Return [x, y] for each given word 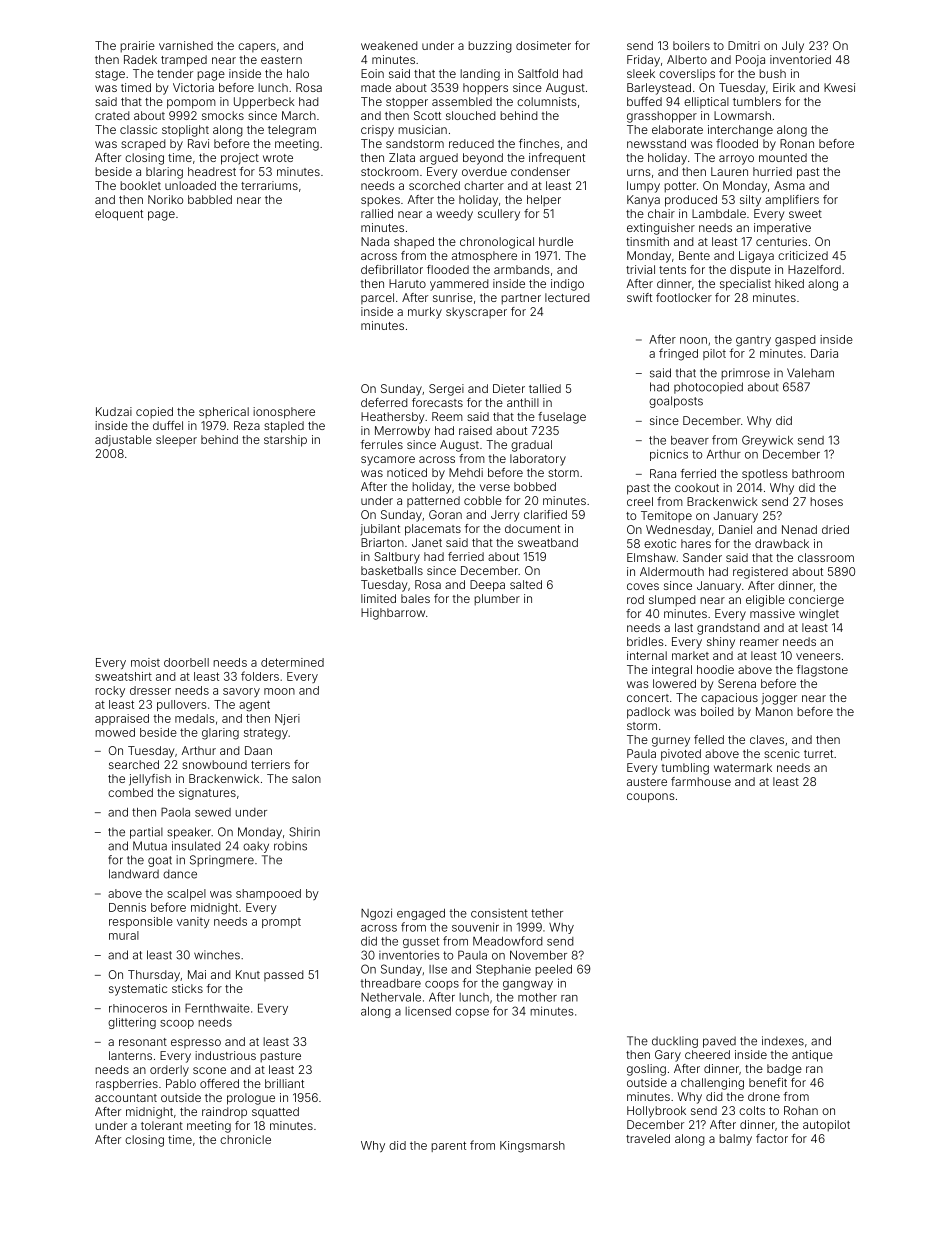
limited [378, 598]
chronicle [245, 1139]
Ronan [797, 143]
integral [672, 671]
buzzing [490, 47]
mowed [115, 732]
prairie [137, 47]
